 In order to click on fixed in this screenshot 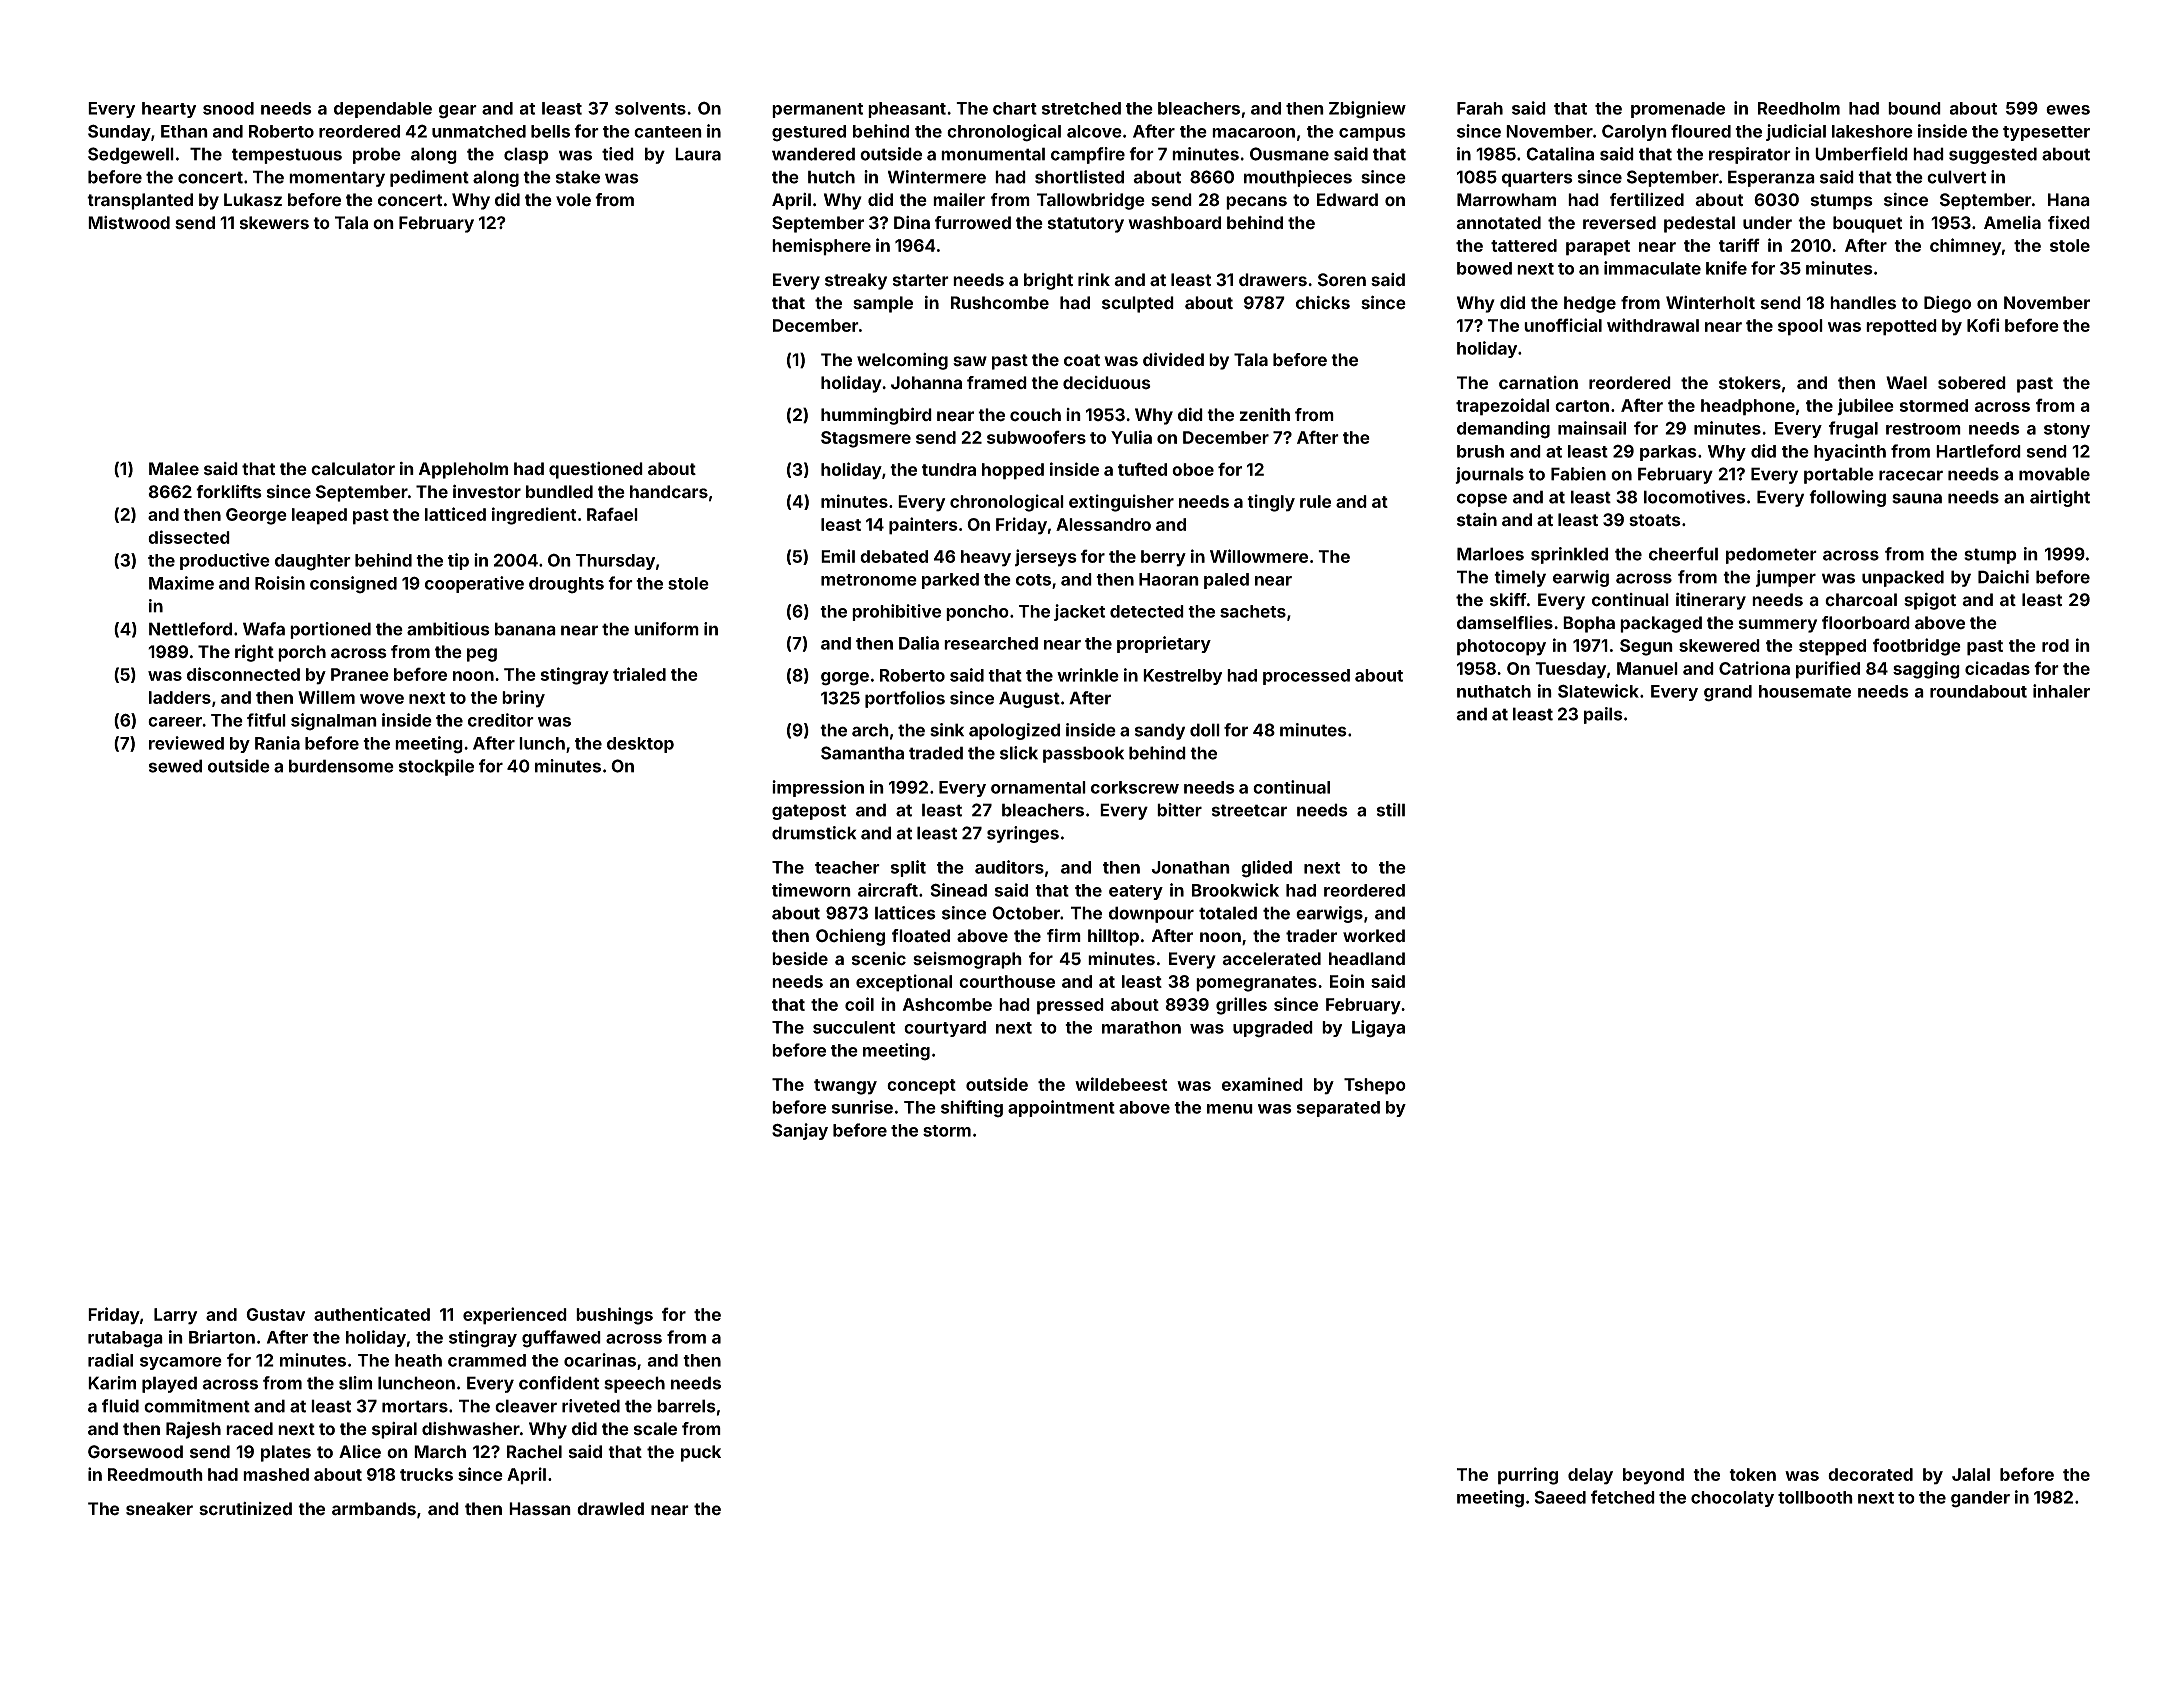, I will do `click(2069, 223)`.
